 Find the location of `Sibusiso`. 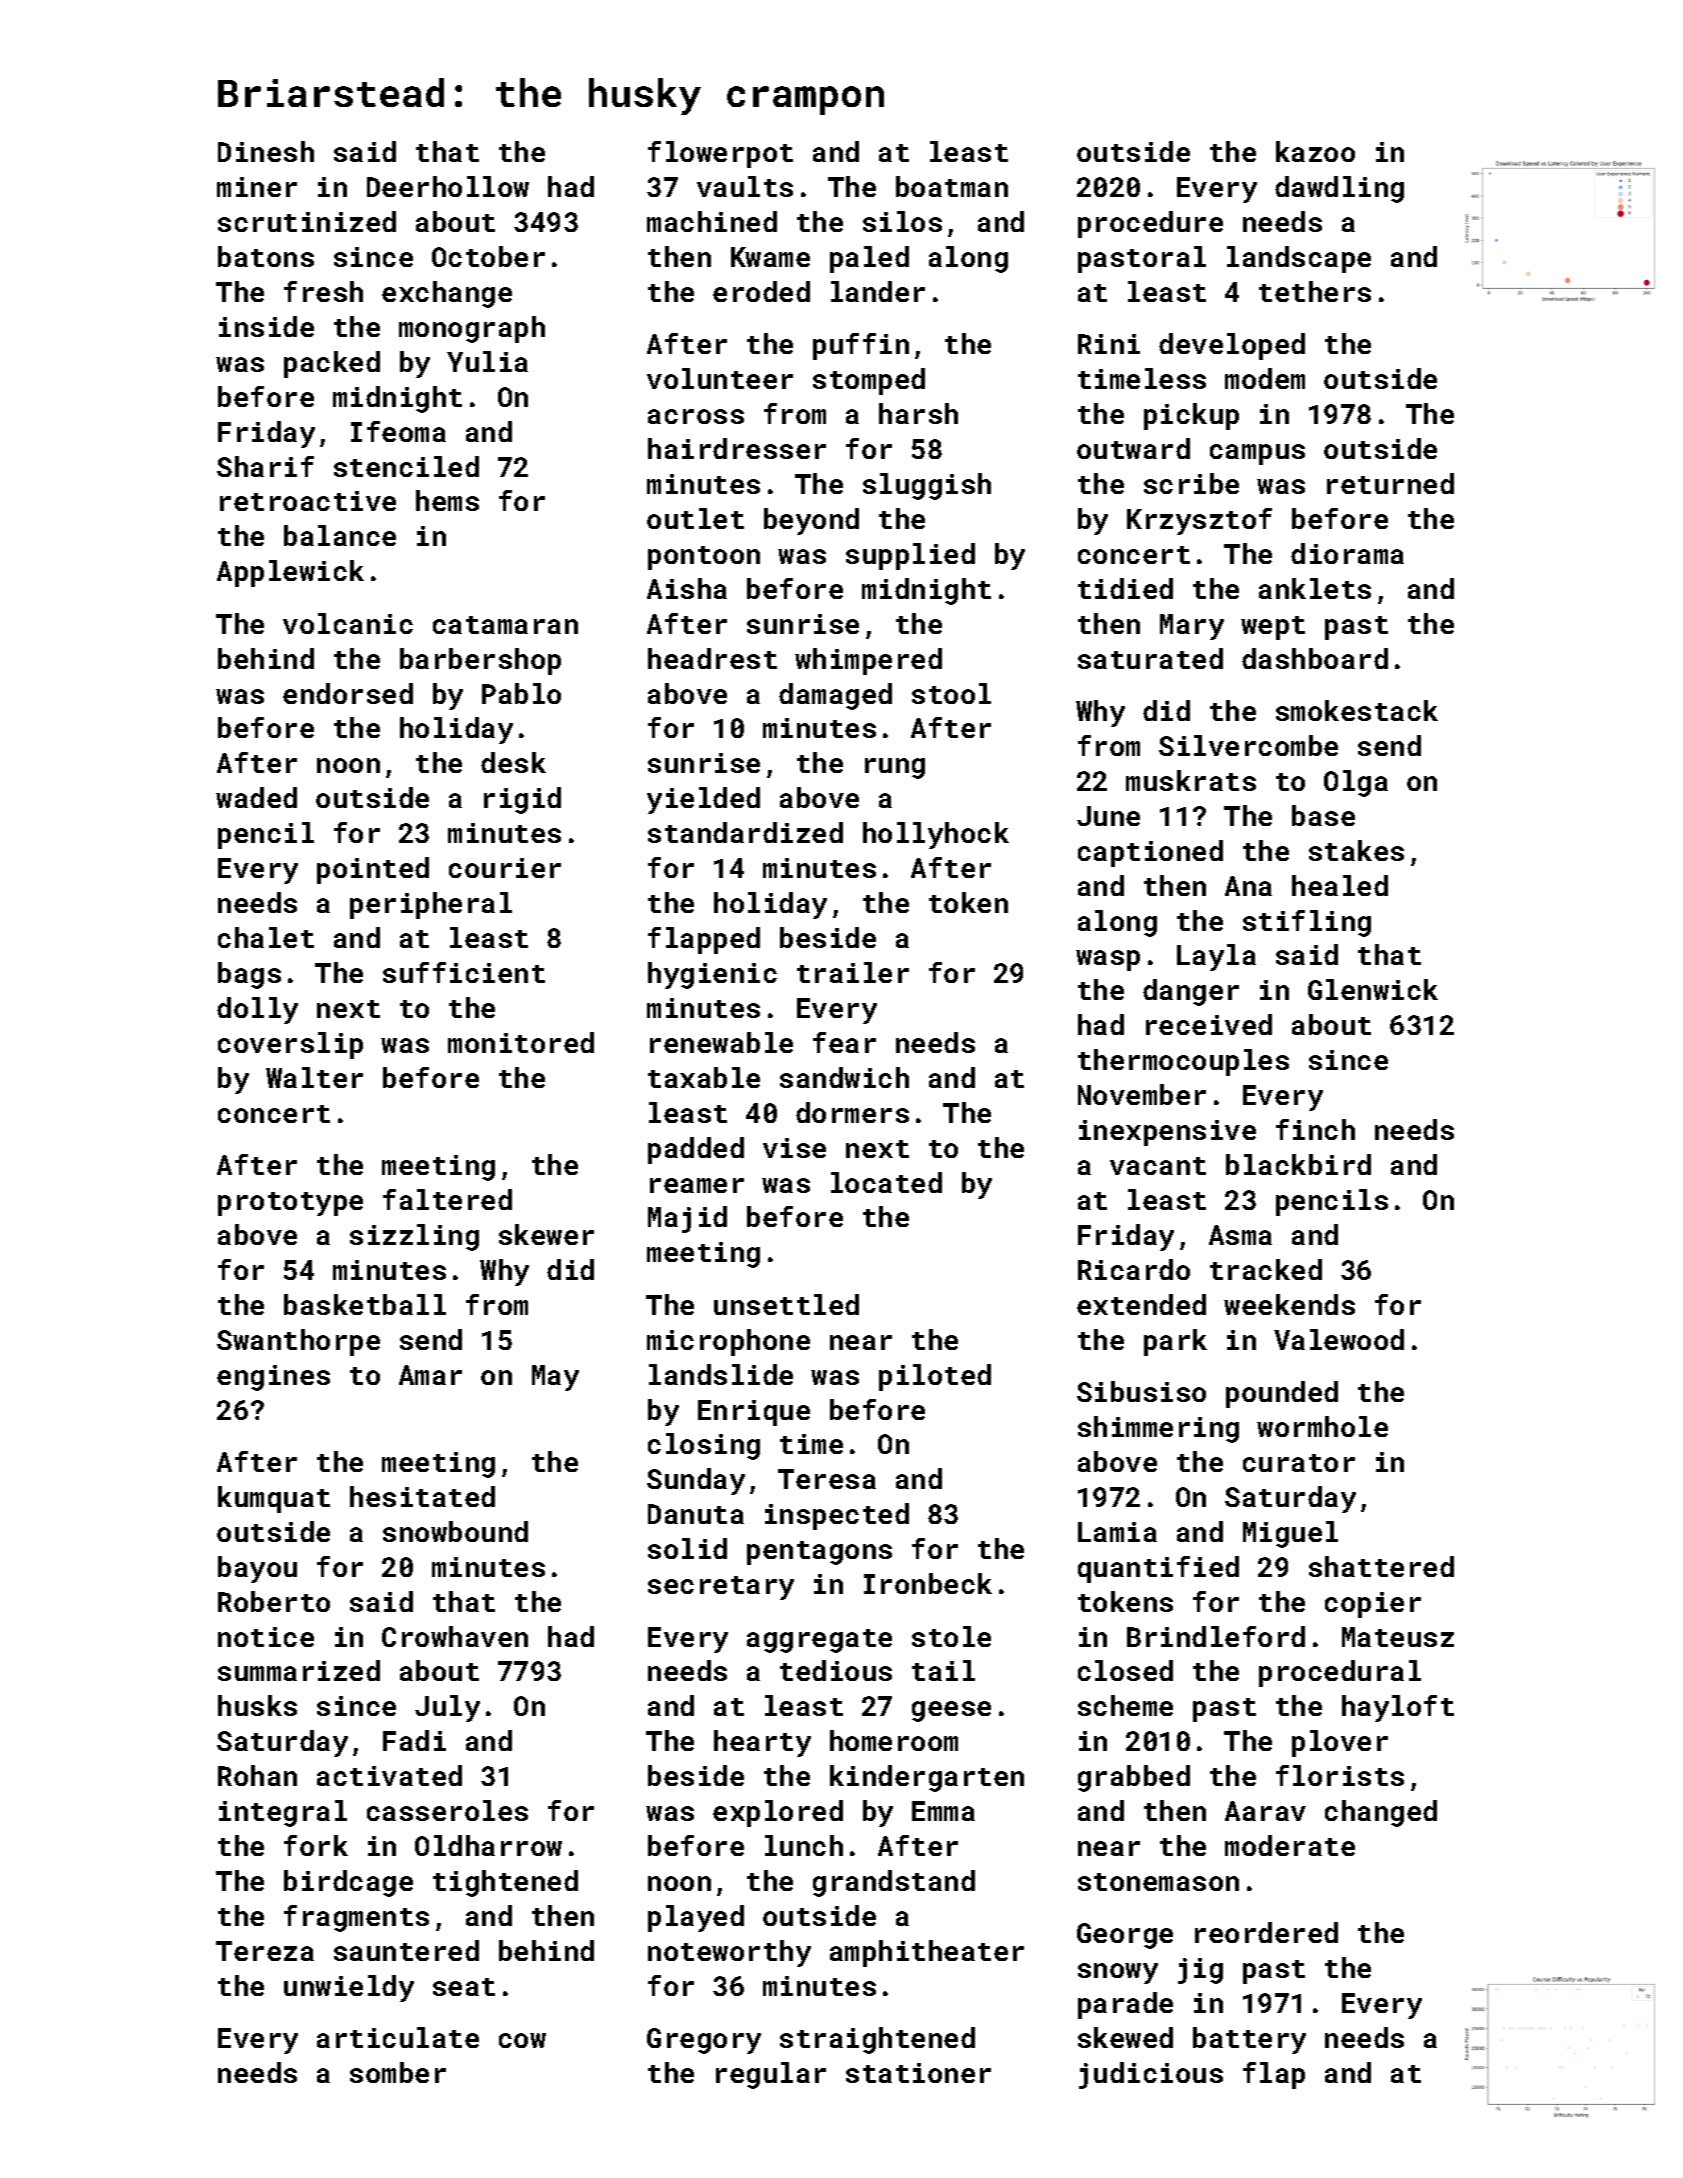

Sibusiso is located at coordinates (1141, 1391).
